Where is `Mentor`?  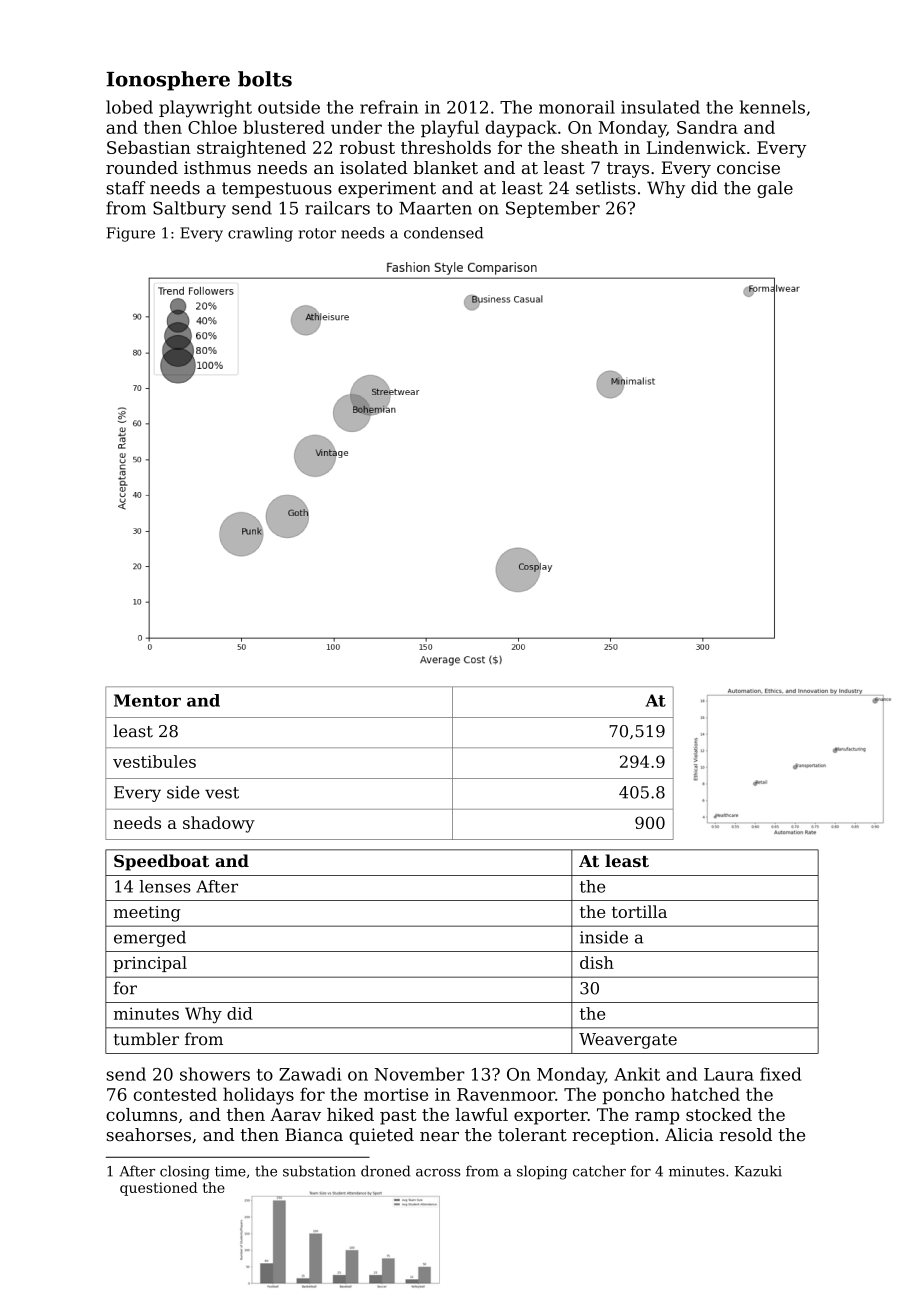
Mentor is located at coordinates (147, 700).
